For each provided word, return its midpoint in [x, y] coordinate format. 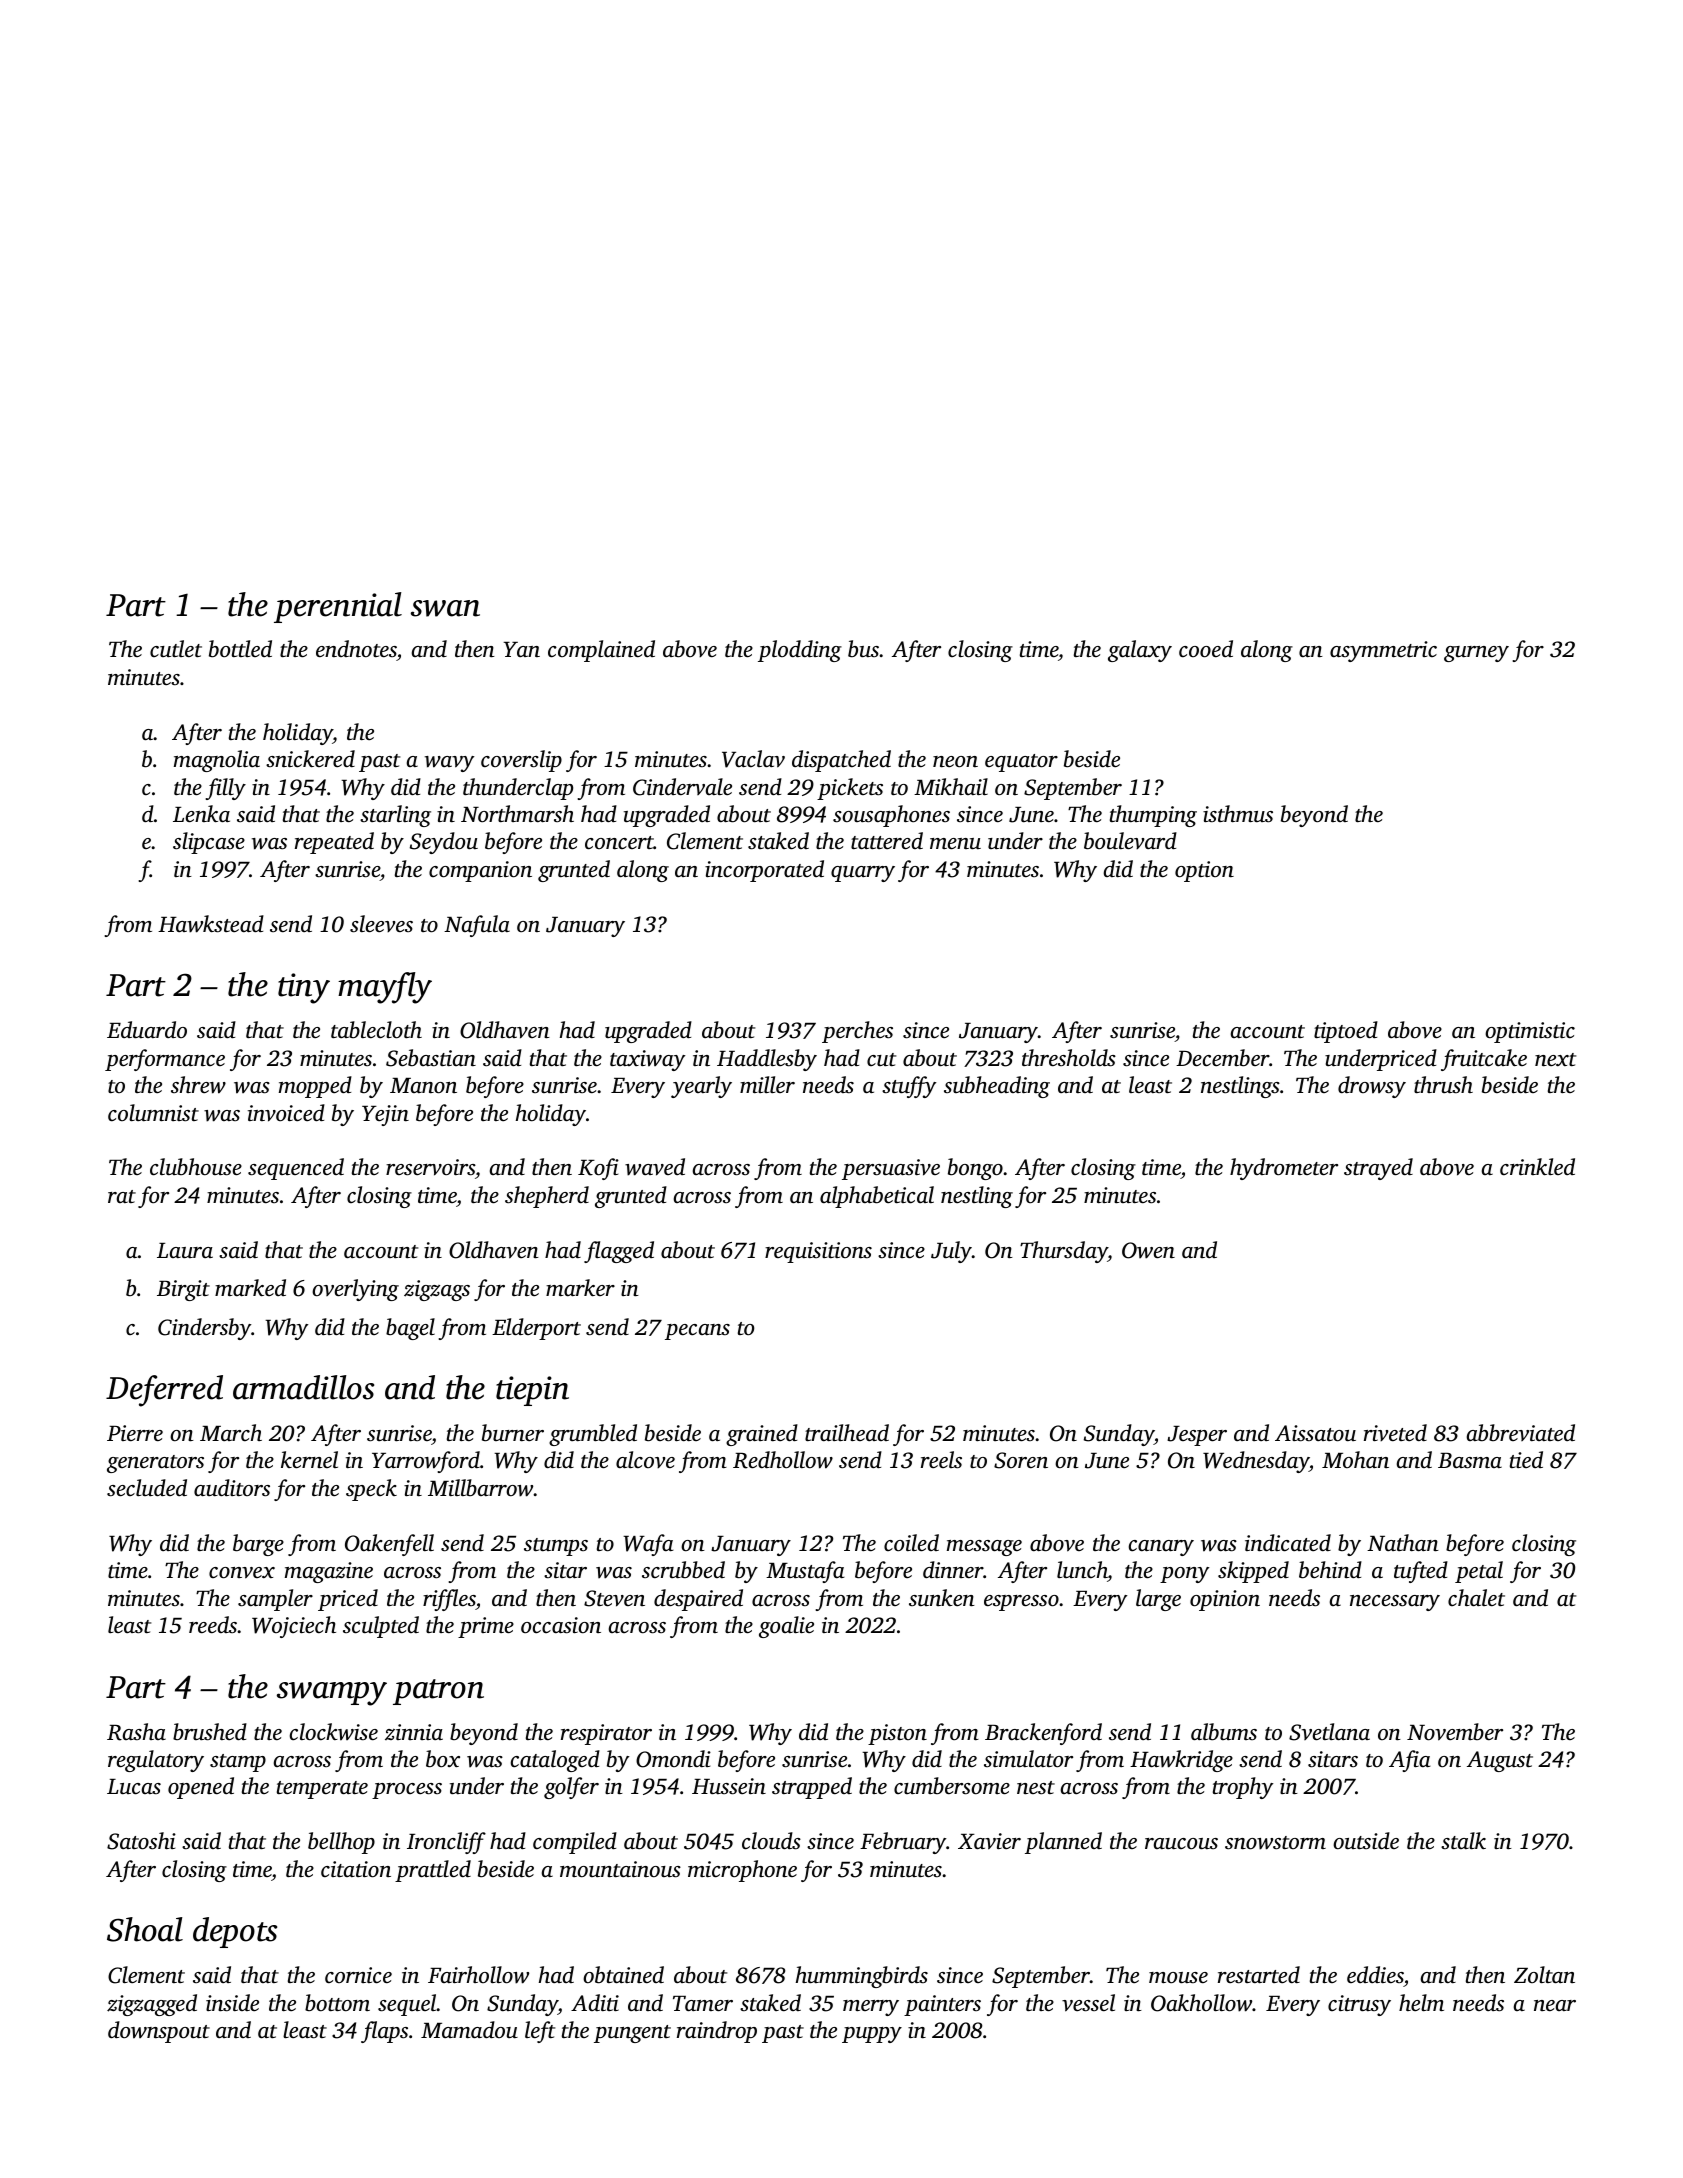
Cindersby [204, 1329]
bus [863, 649]
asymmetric [1383, 651]
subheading [997, 1087]
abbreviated [1521, 1433]
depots [235, 1932]
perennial [338, 607]
